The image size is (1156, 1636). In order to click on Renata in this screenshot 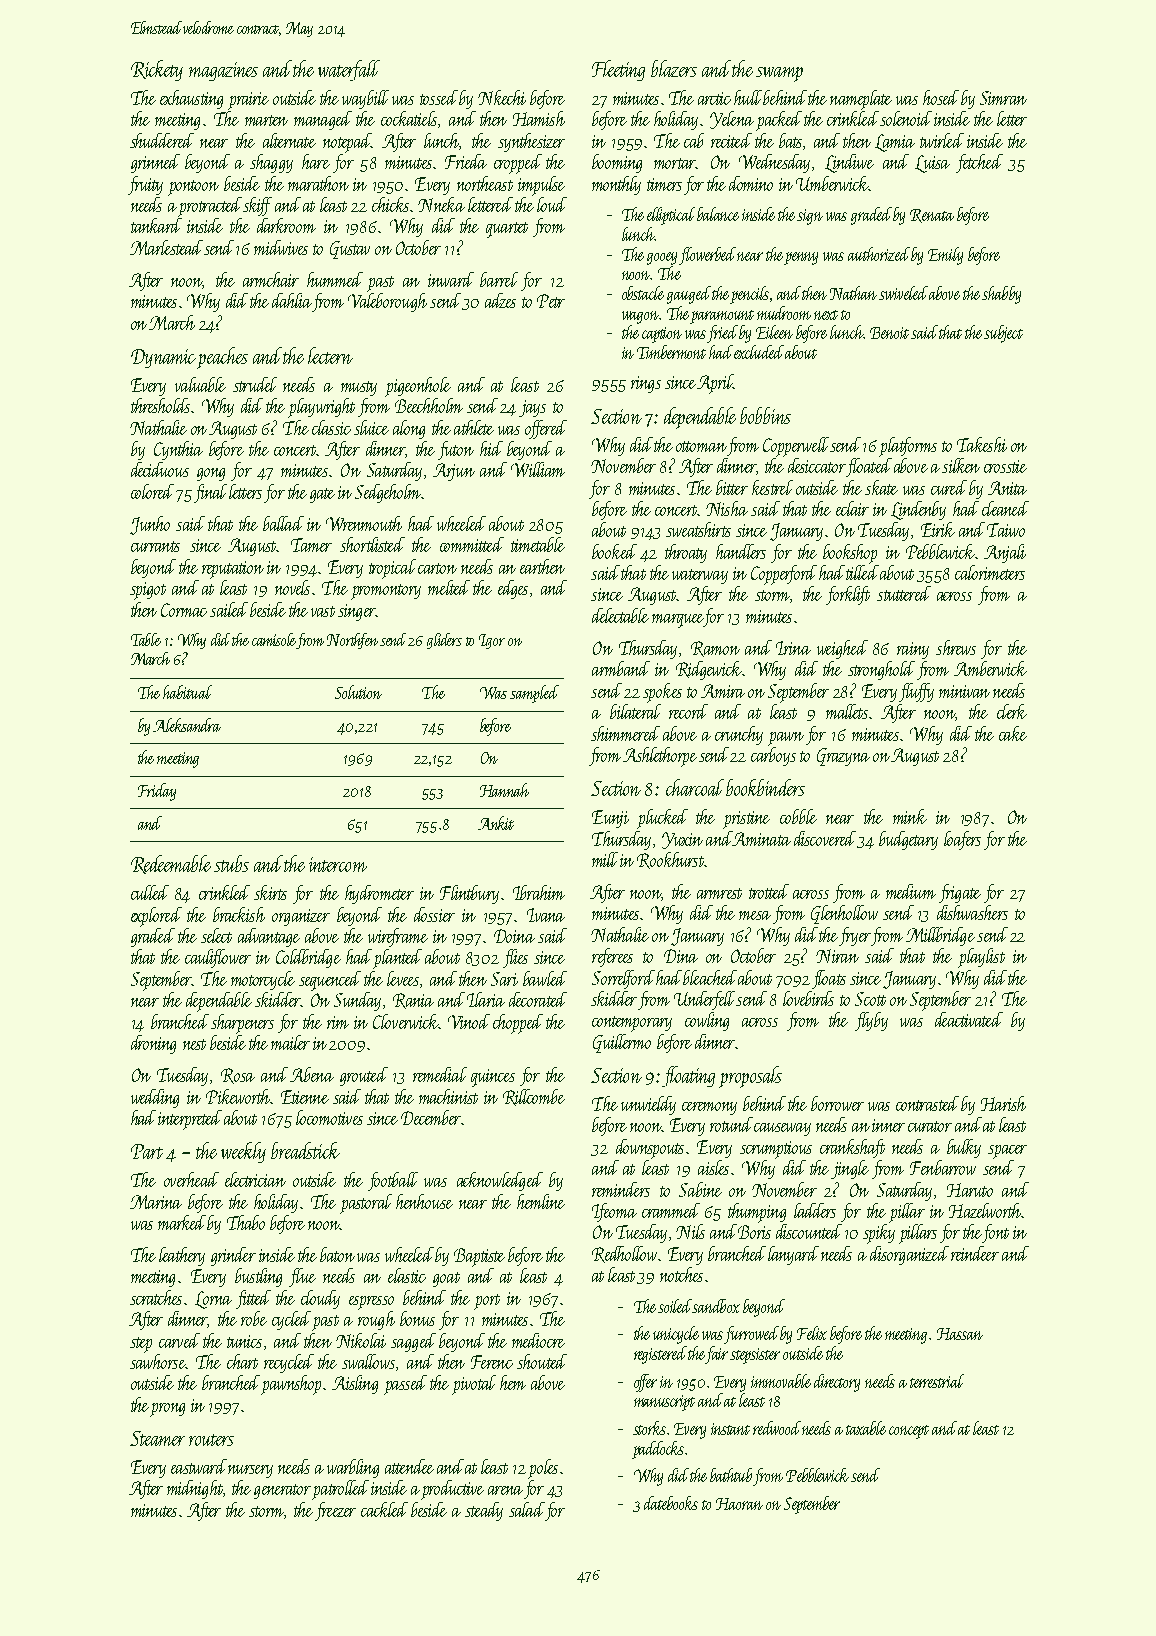, I will do `click(932, 216)`.
